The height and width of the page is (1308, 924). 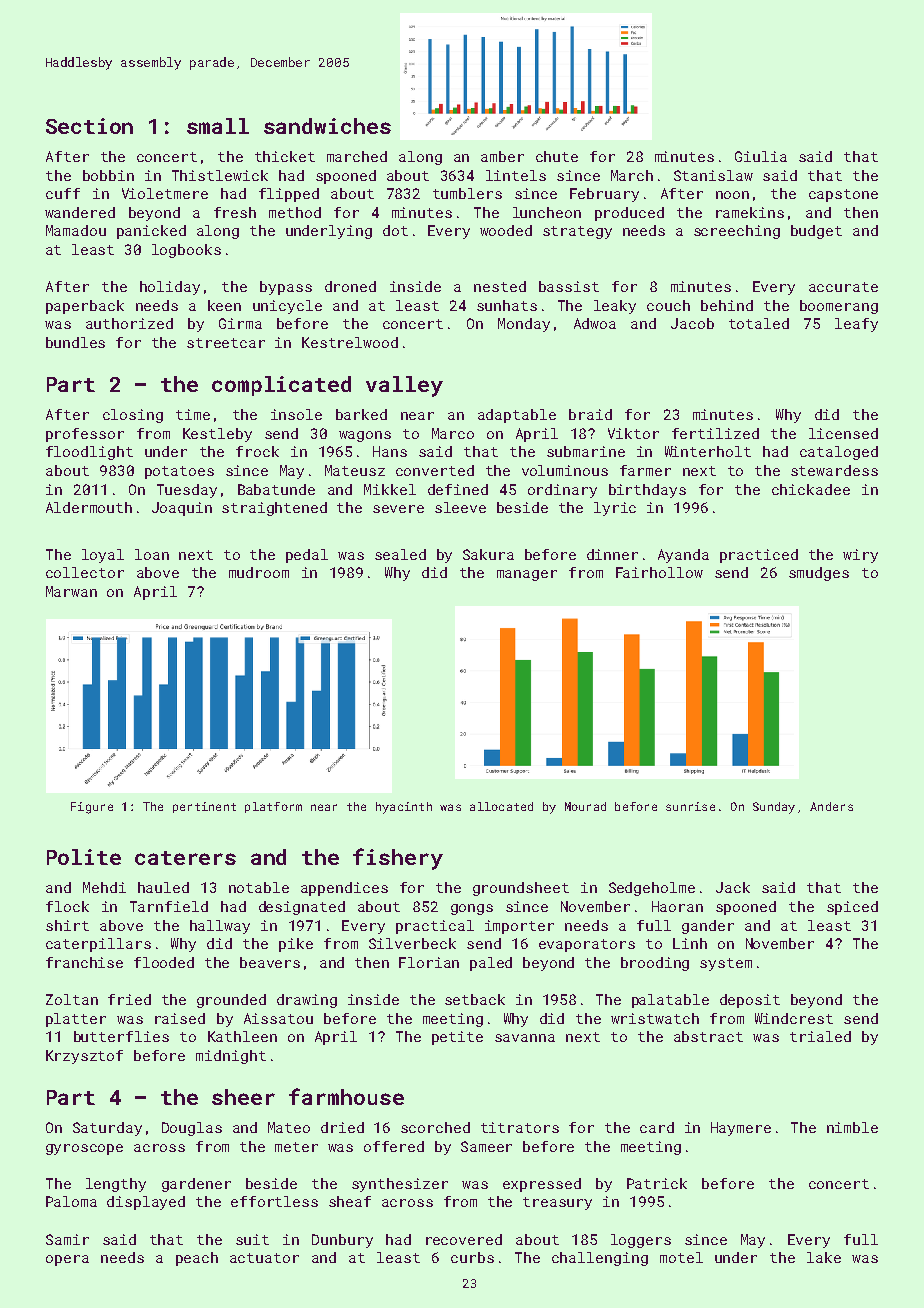 I want to click on straightened, so click(x=274, y=509).
